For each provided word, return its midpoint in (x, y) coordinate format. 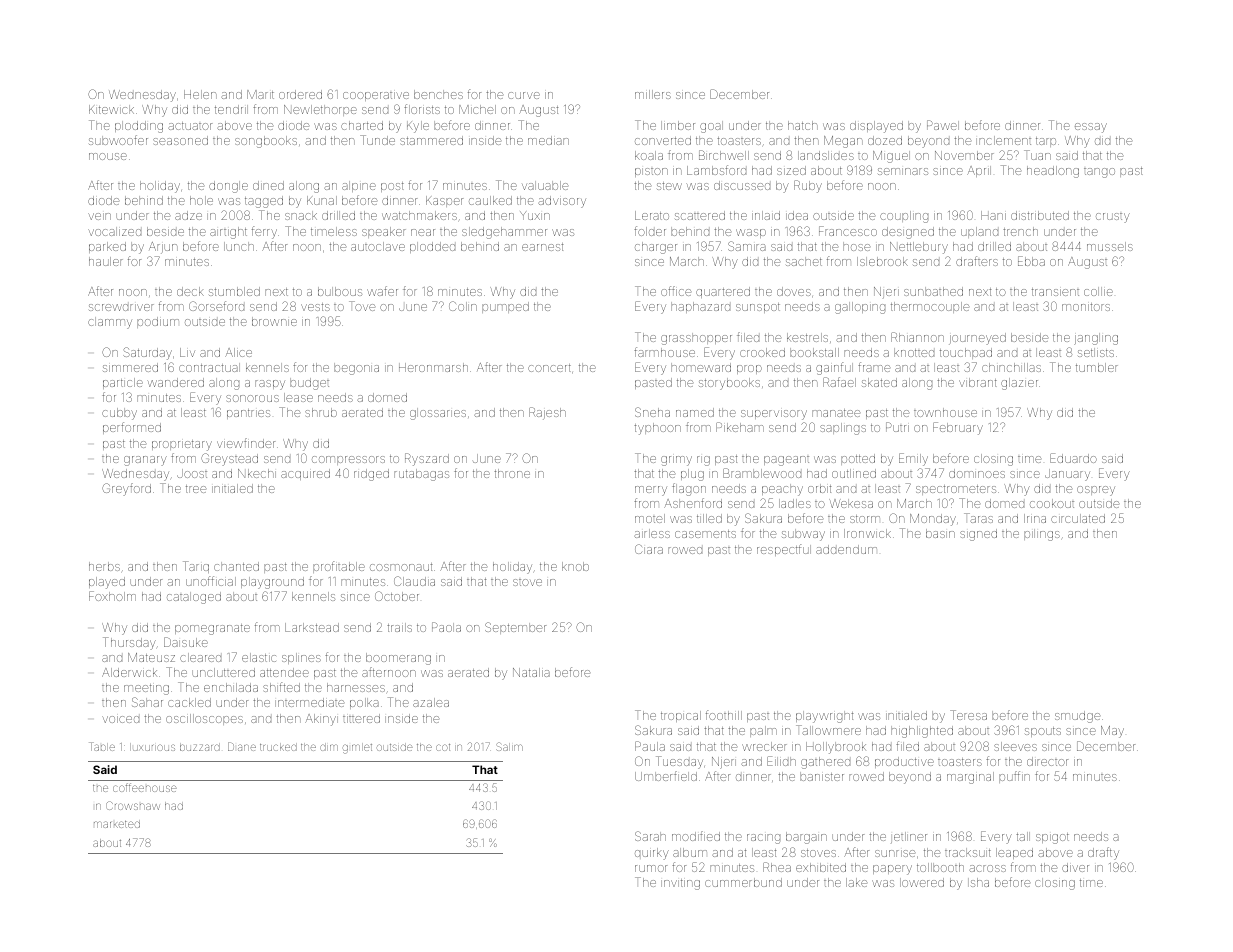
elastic (259, 657)
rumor (651, 868)
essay (1091, 128)
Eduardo (1073, 458)
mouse (108, 156)
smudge (1077, 717)
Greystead (229, 459)
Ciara (649, 549)
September (515, 628)
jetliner (909, 837)
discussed (742, 185)
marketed (117, 824)
